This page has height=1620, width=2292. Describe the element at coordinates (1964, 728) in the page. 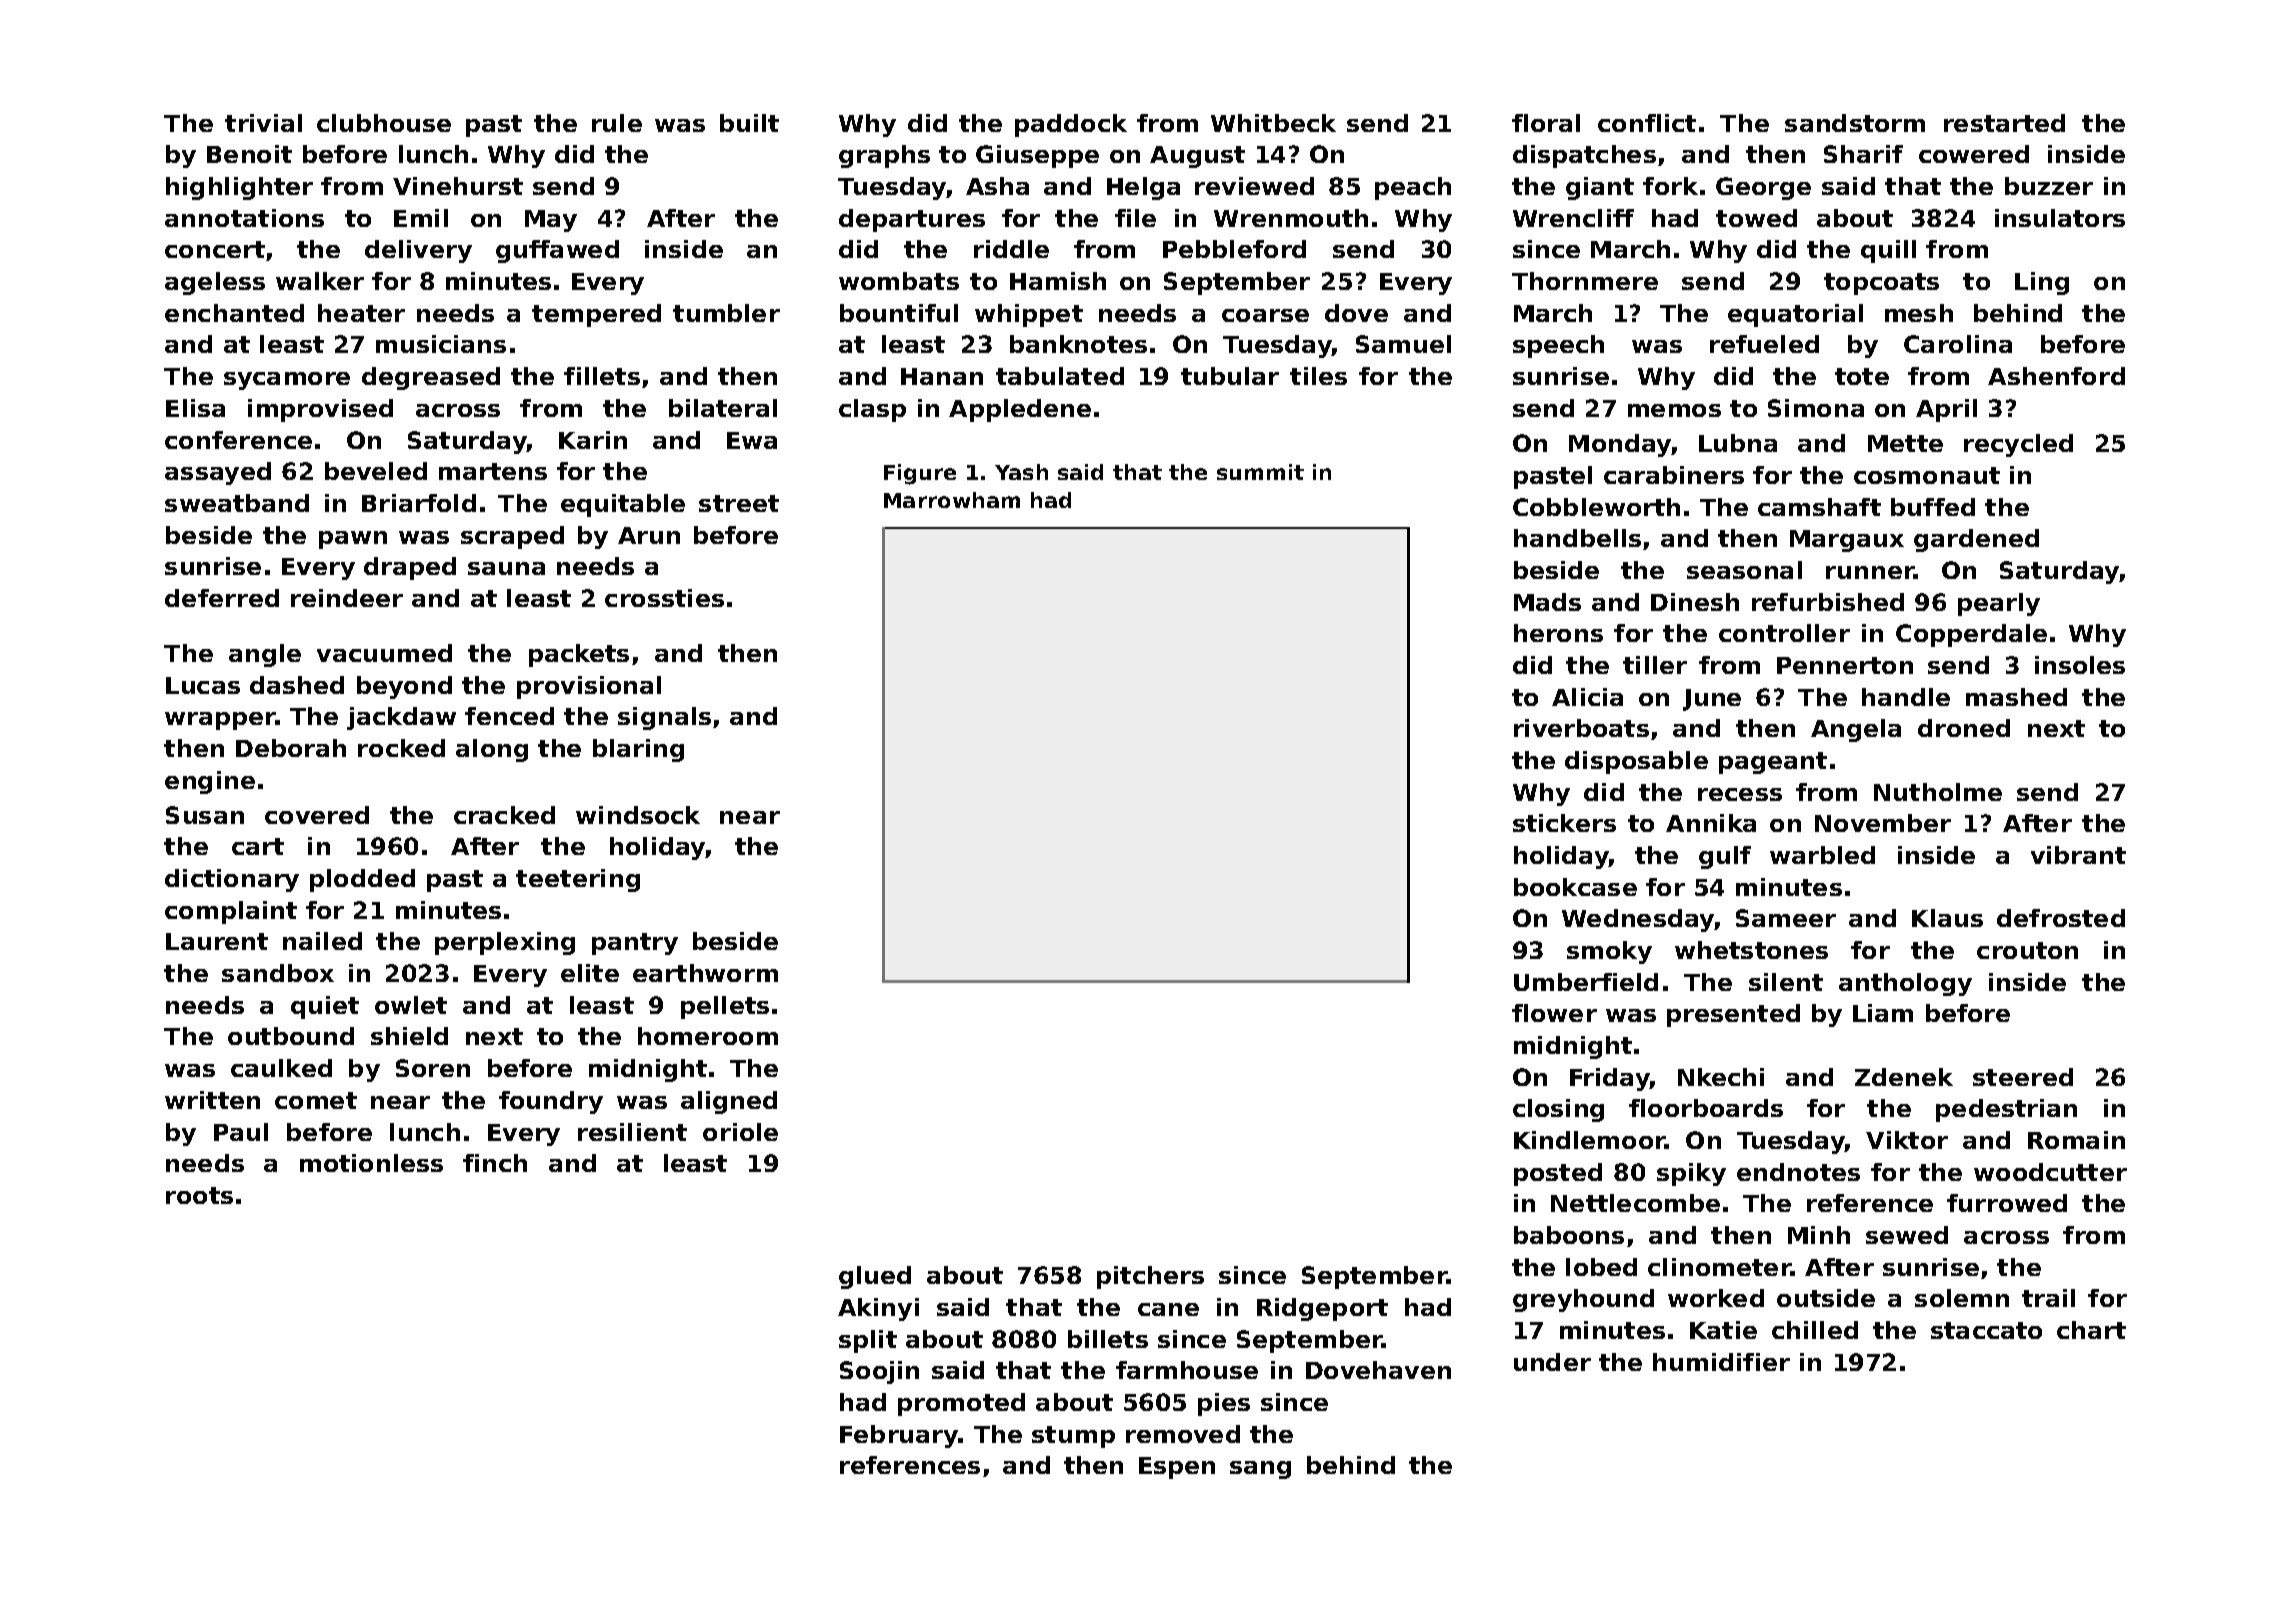

I see `droned` at that location.
